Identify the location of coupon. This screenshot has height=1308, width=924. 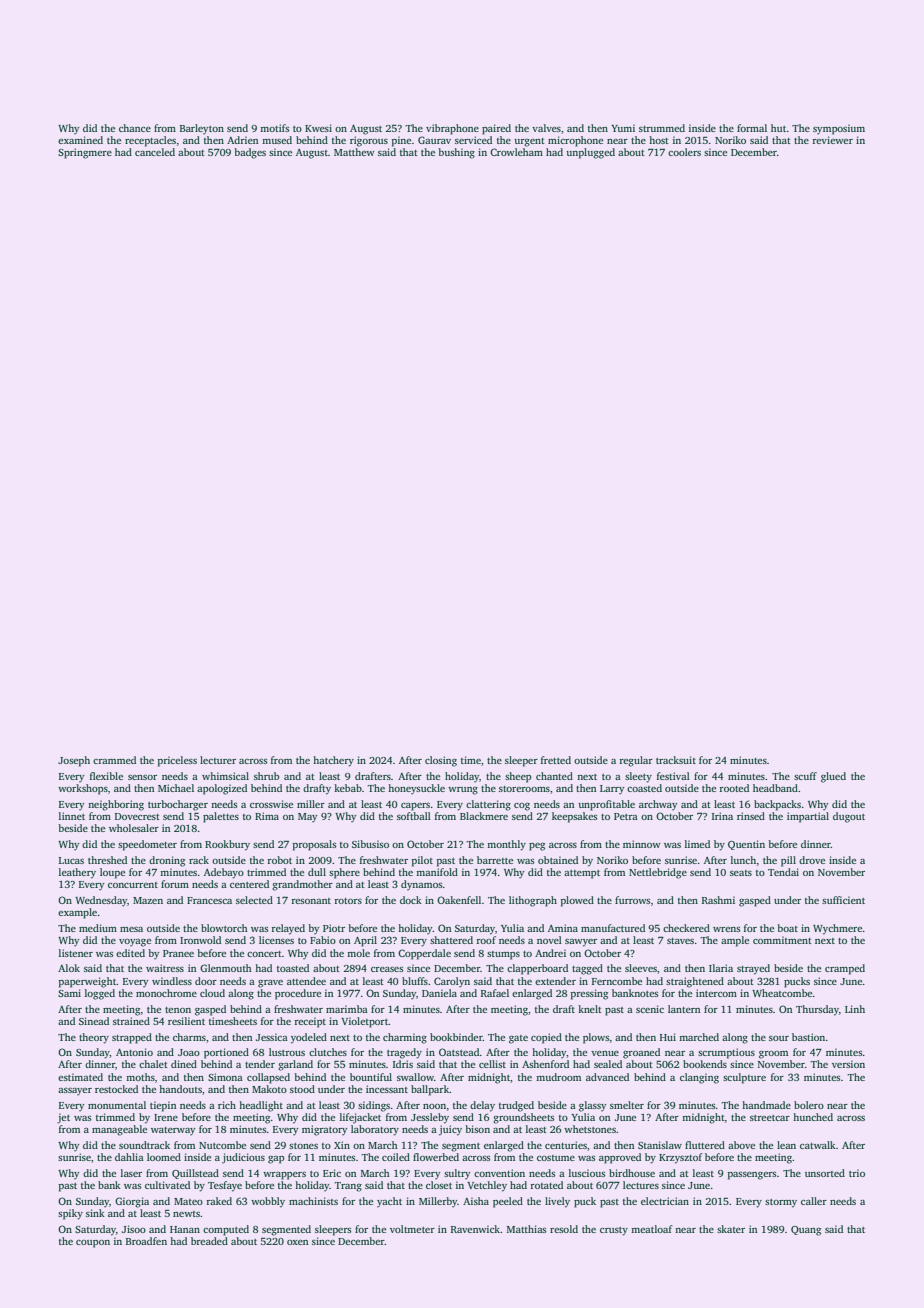
(93, 1244).
